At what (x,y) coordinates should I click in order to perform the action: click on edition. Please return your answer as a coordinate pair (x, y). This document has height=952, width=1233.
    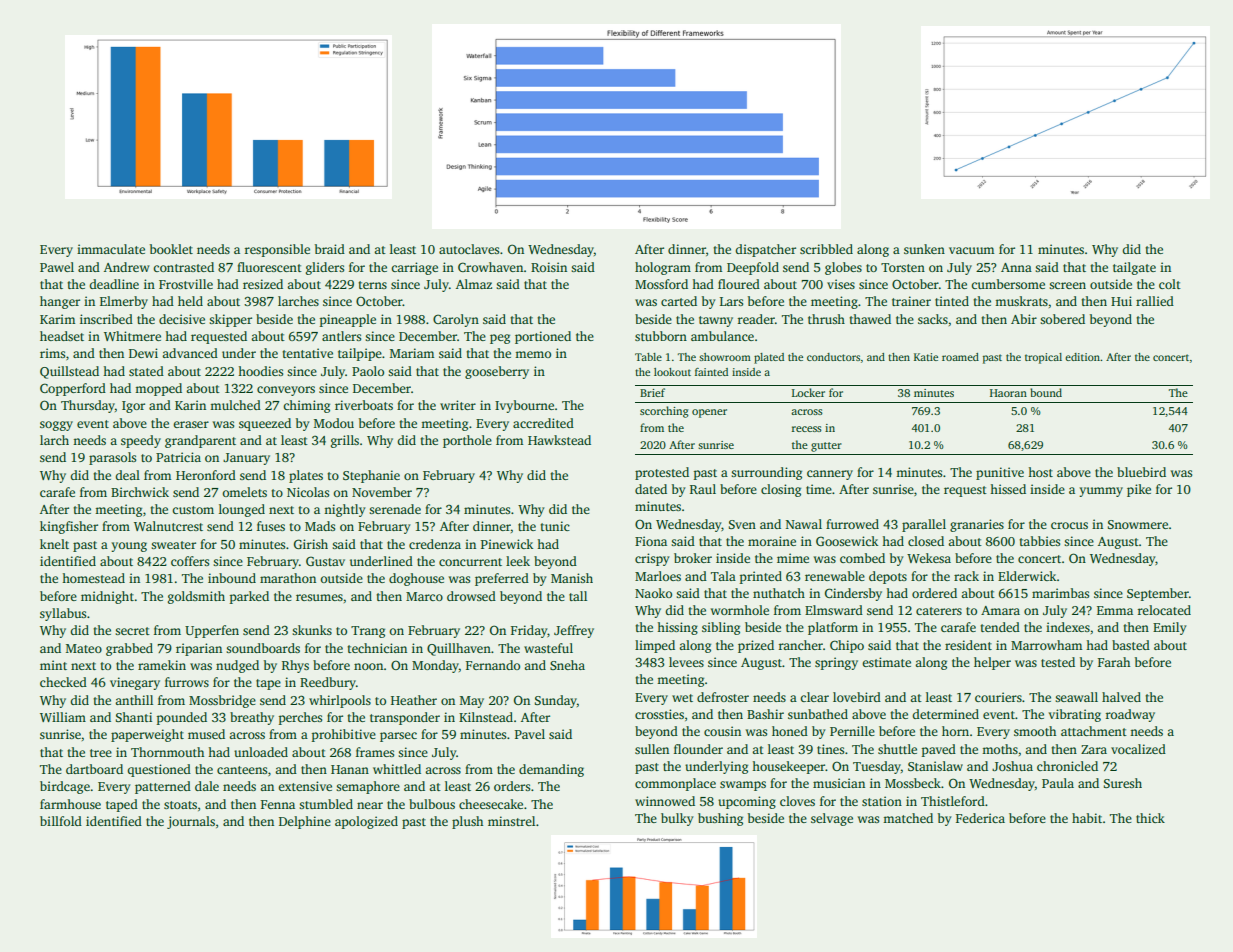
    Looking at the image, I should click on (1082, 357).
